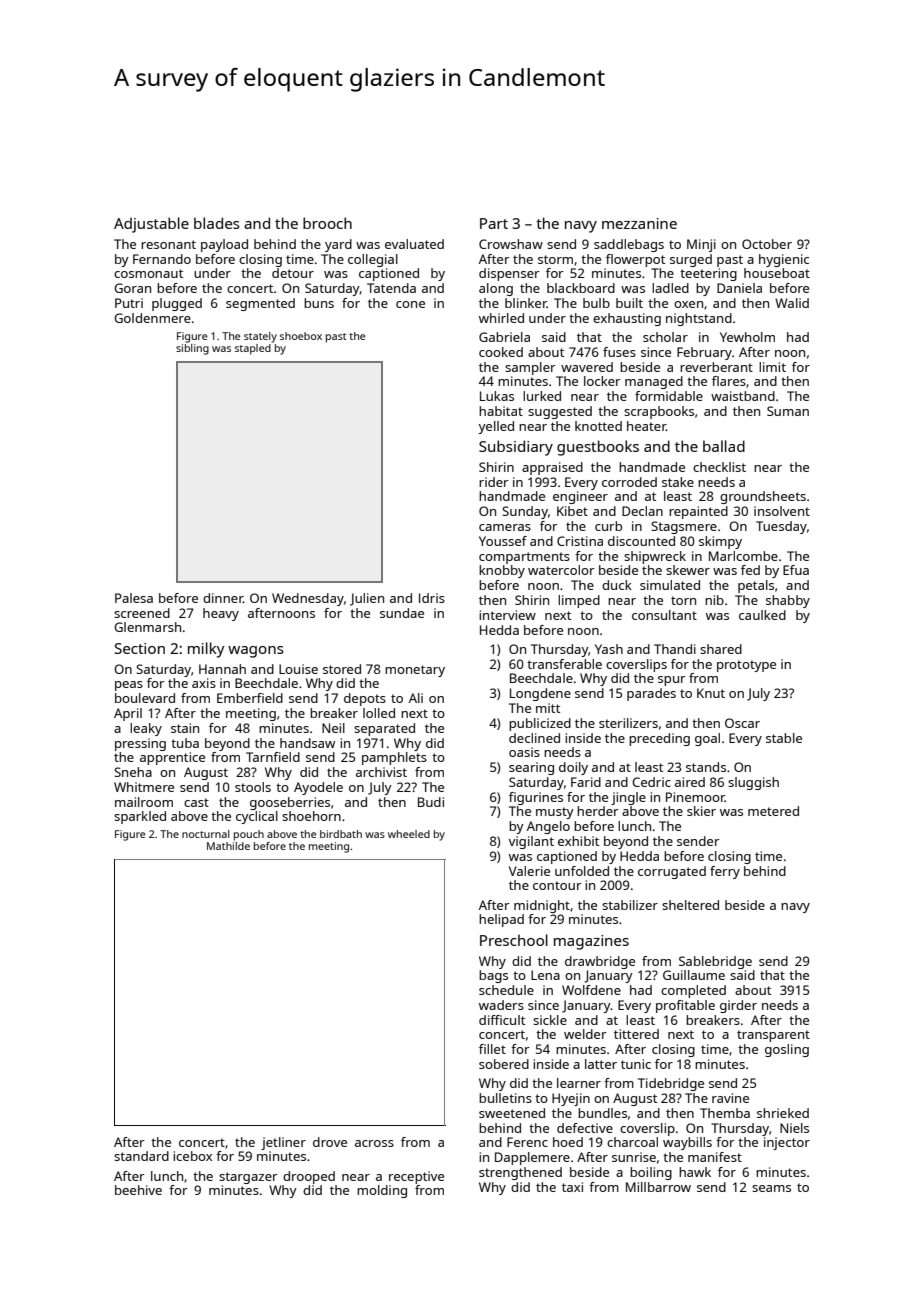 The height and width of the screenshot is (1308, 924). I want to click on fuses, so click(619, 352).
